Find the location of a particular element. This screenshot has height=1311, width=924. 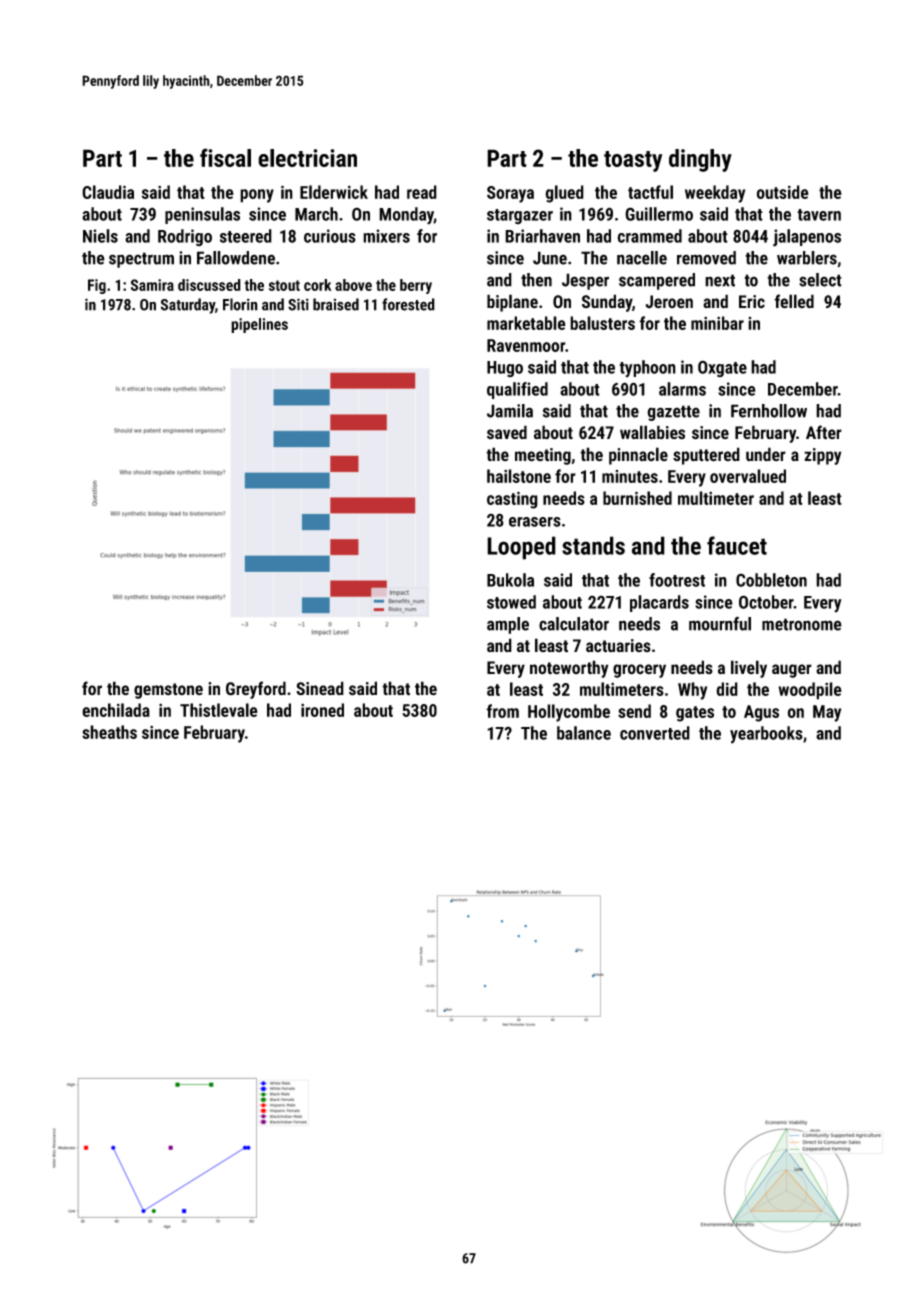

stowed is located at coordinates (511, 602).
